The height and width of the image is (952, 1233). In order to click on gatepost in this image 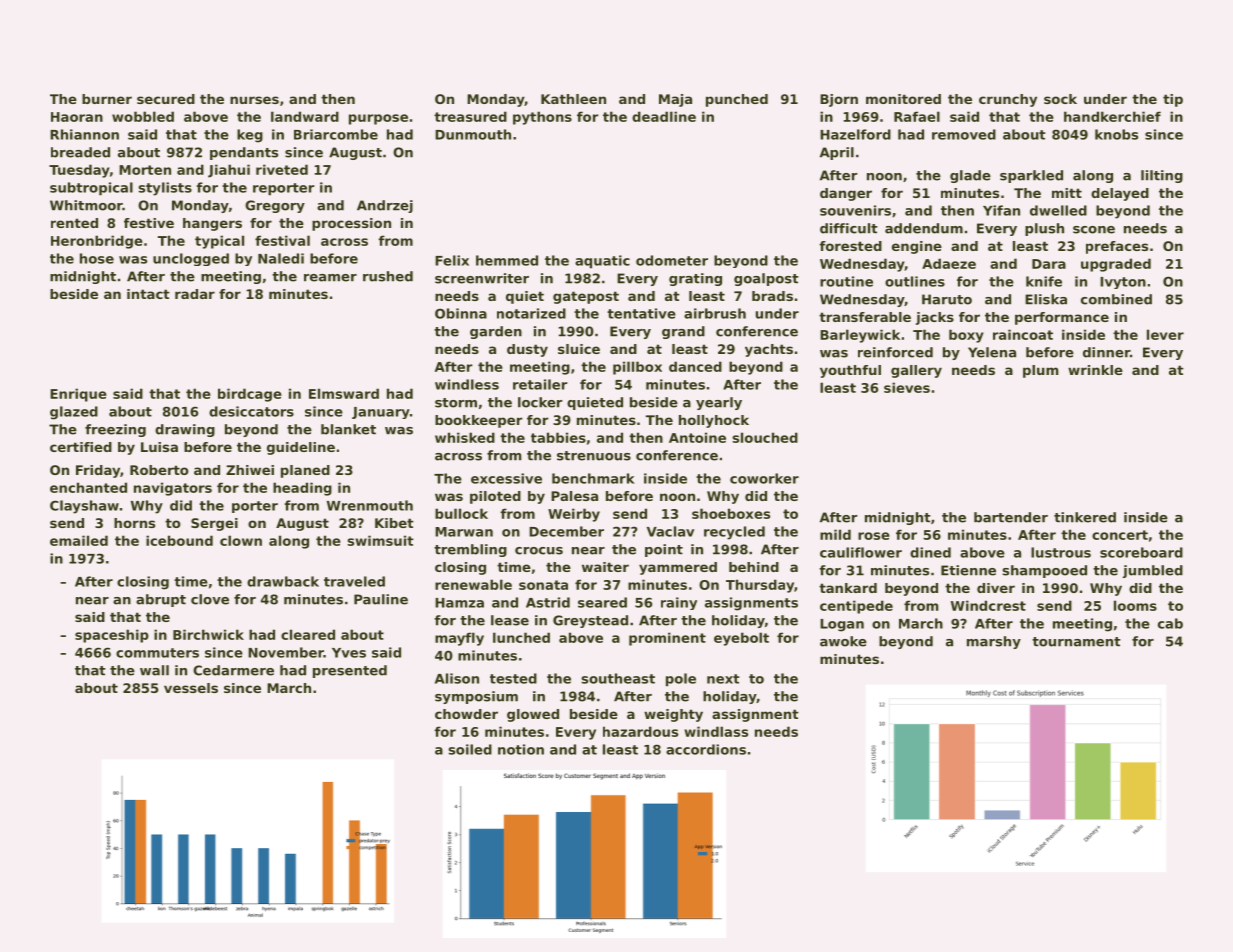, I will do `click(586, 297)`.
